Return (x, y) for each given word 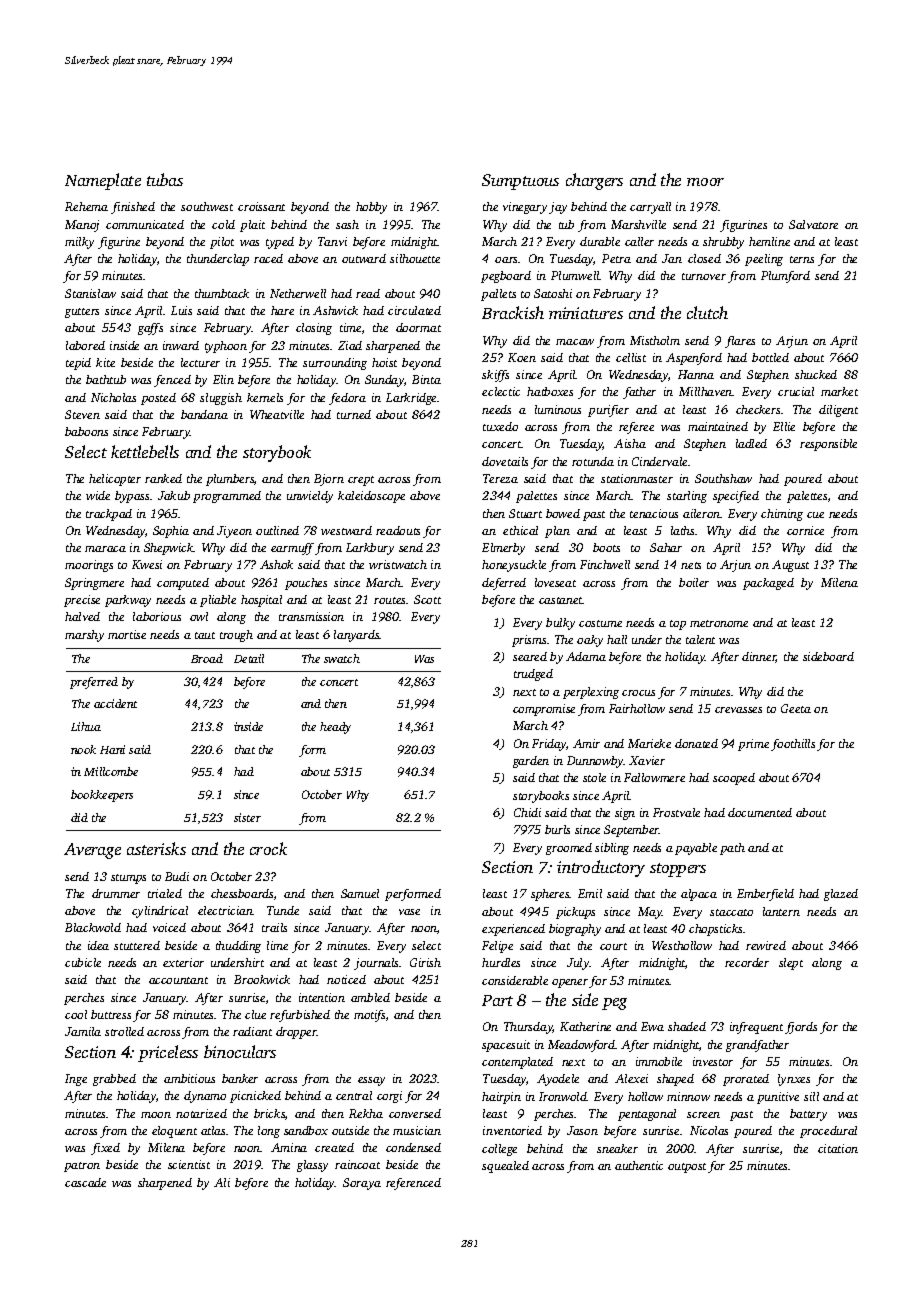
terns (802, 259)
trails (274, 927)
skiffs (495, 376)
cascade (85, 1182)
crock (268, 848)
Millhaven (706, 391)
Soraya (362, 1184)
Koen (522, 357)
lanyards (357, 636)
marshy (84, 636)
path (732, 849)
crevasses (738, 710)
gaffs (150, 329)
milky (79, 243)
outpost (687, 1168)
